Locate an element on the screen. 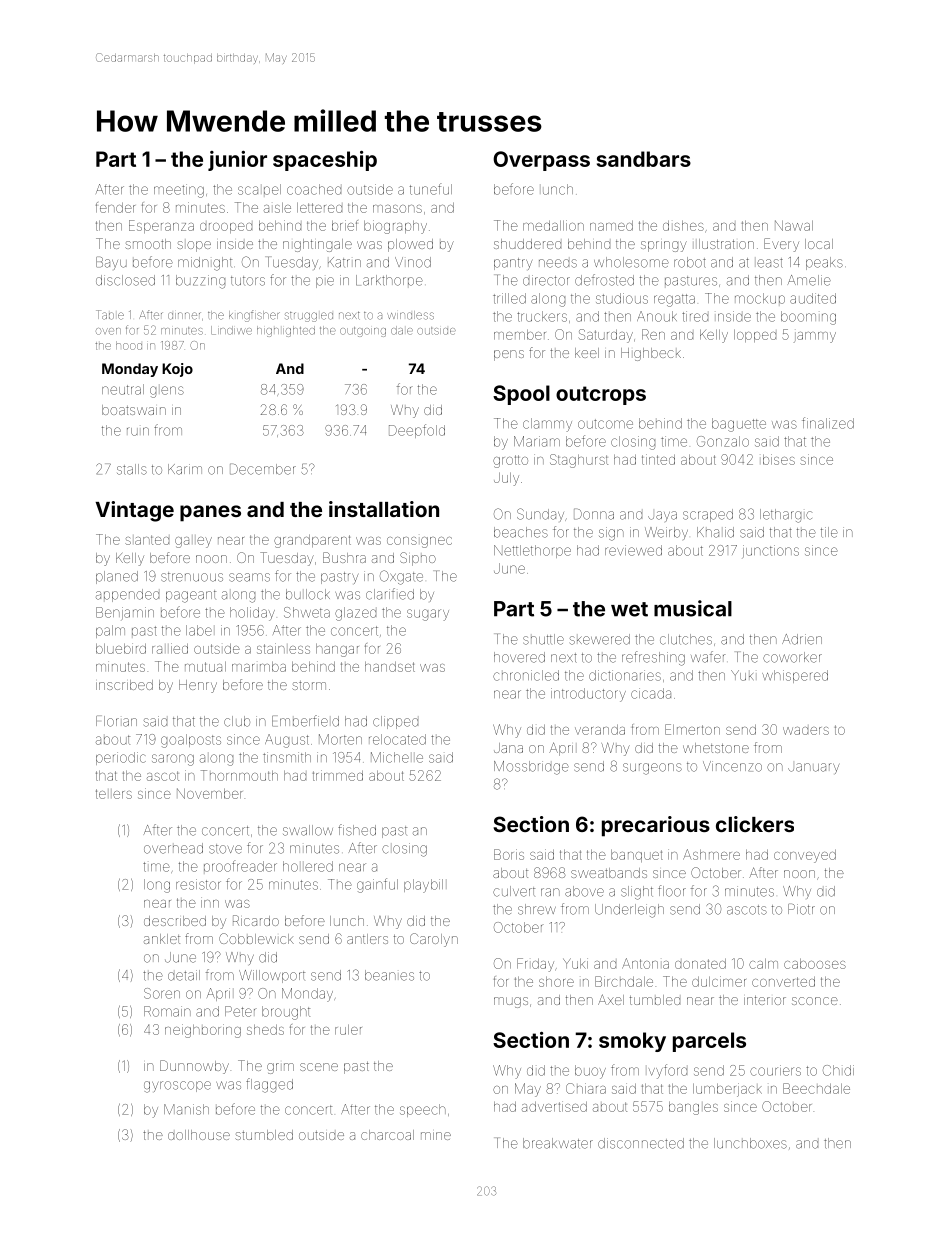 This screenshot has height=1233, width=952. windless is located at coordinates (410, 315).
